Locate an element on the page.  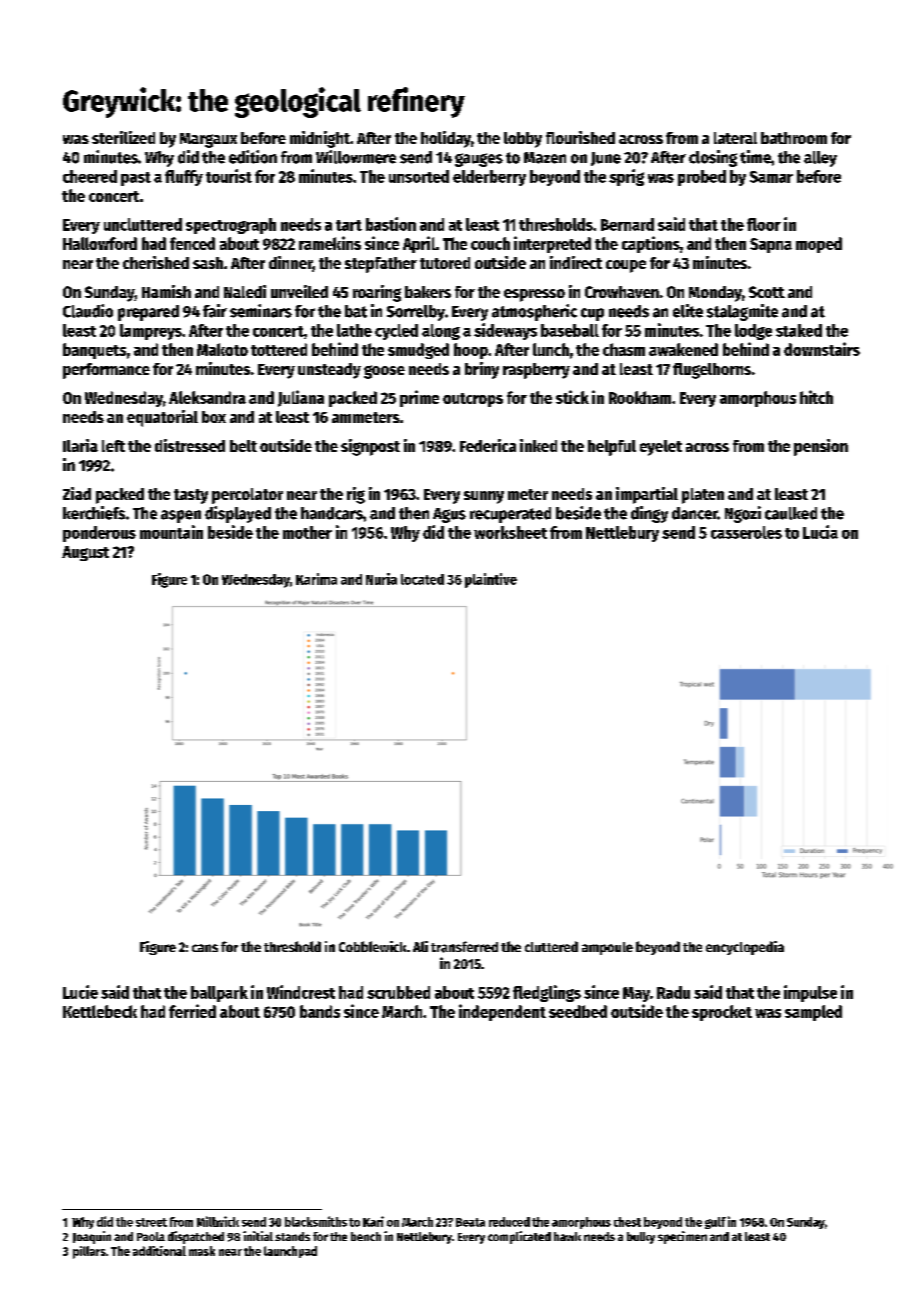
Windcrest is located at coordinates (301, 992).
